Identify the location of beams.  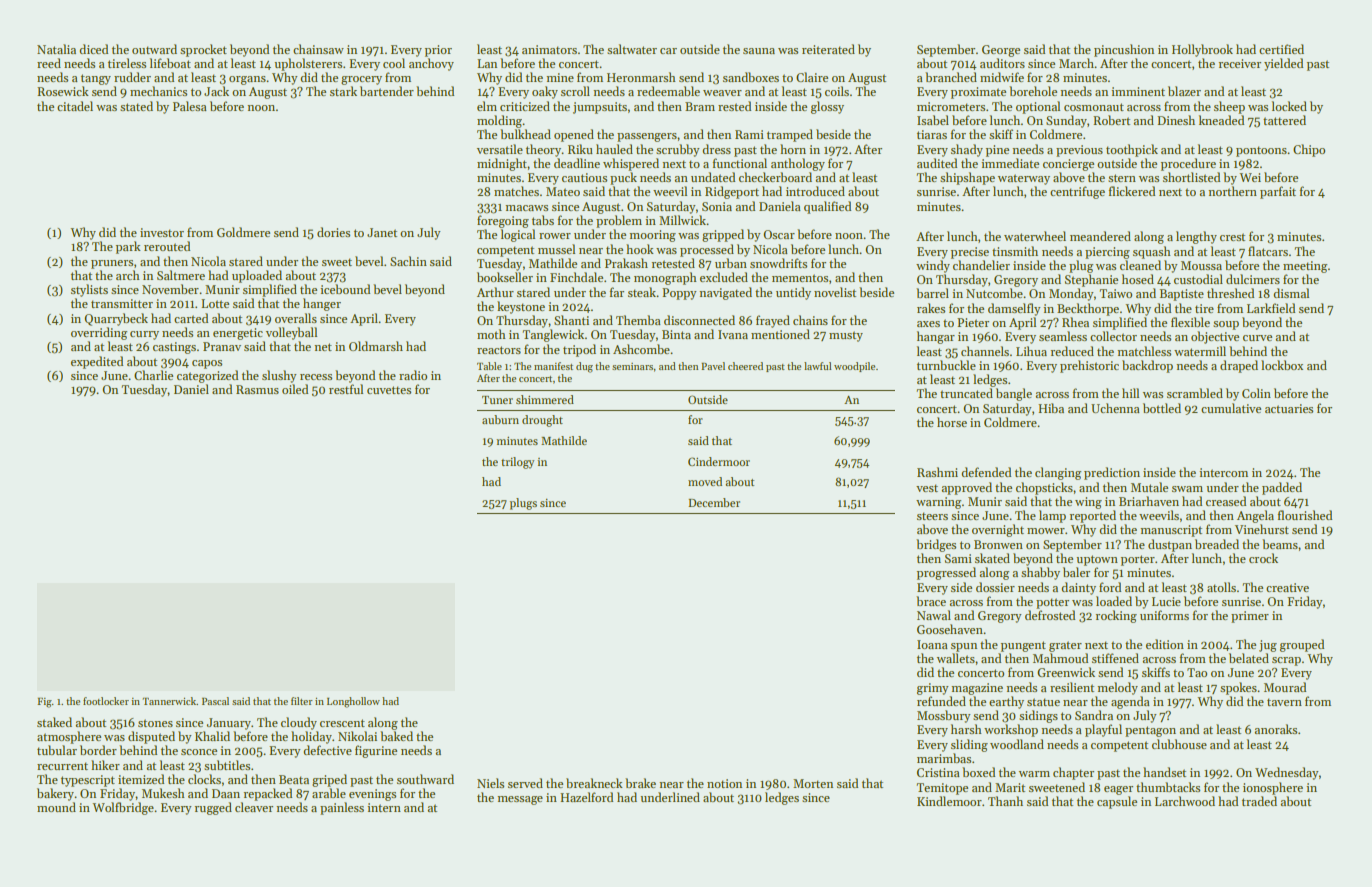
(1280, 544).
